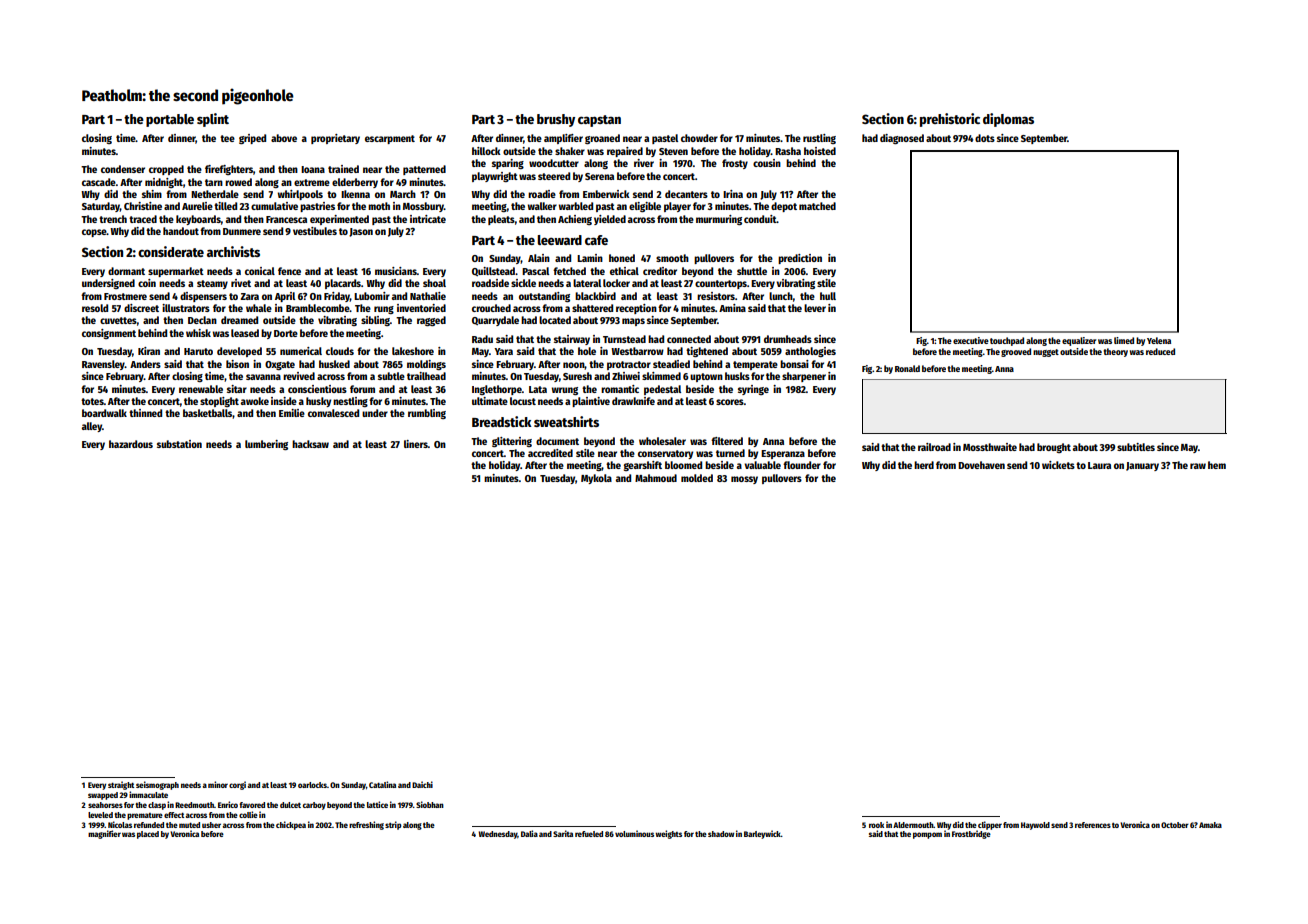 Image resolution: width=1308 pixels, height=924 pixels. What do you see at coordinates (596, 479) in the image?
I see `Mykola` at bounding box center [596, 479].
